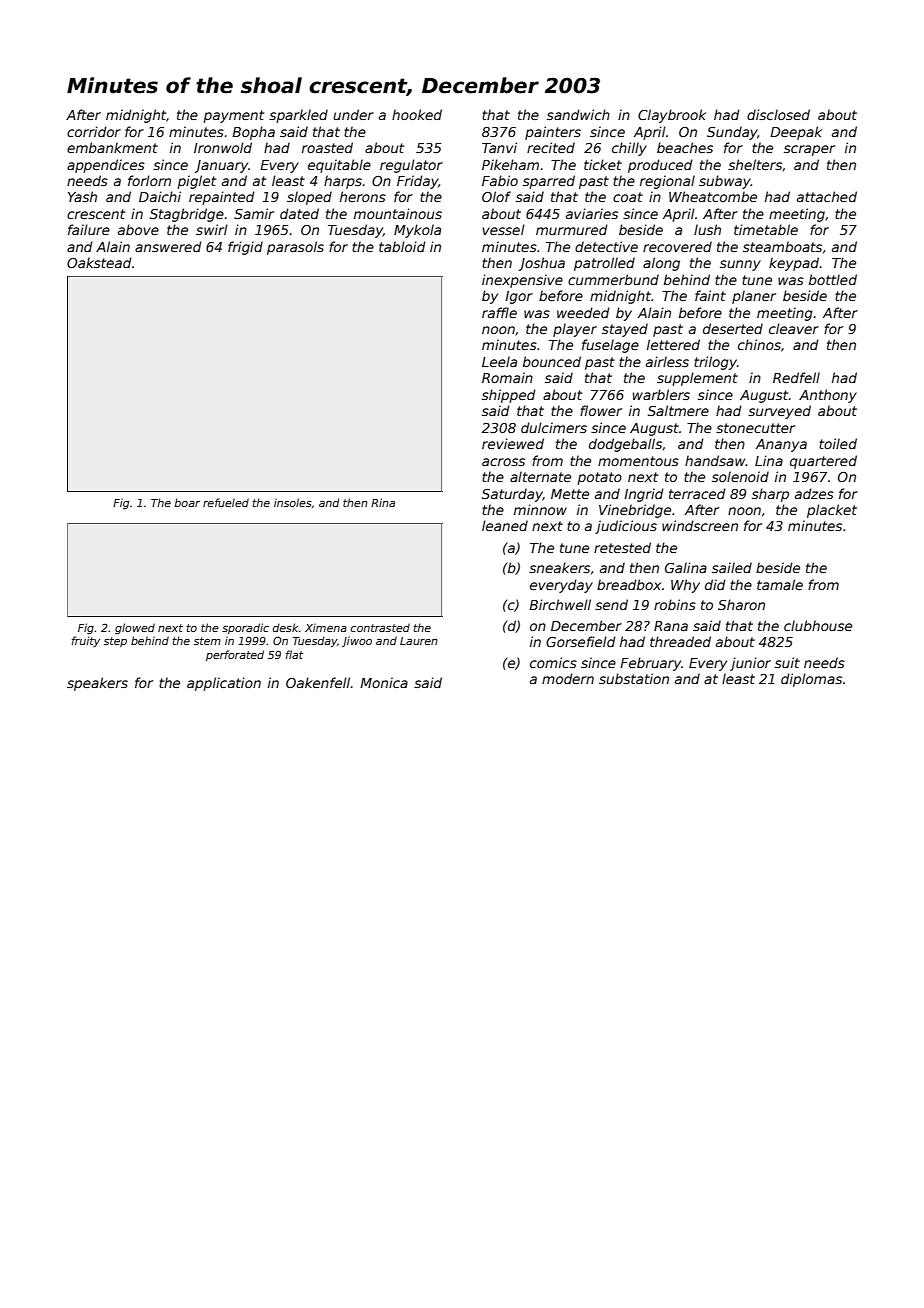 This image has height=1308, width=924. I want to click on deserted, so click(733, 328).
